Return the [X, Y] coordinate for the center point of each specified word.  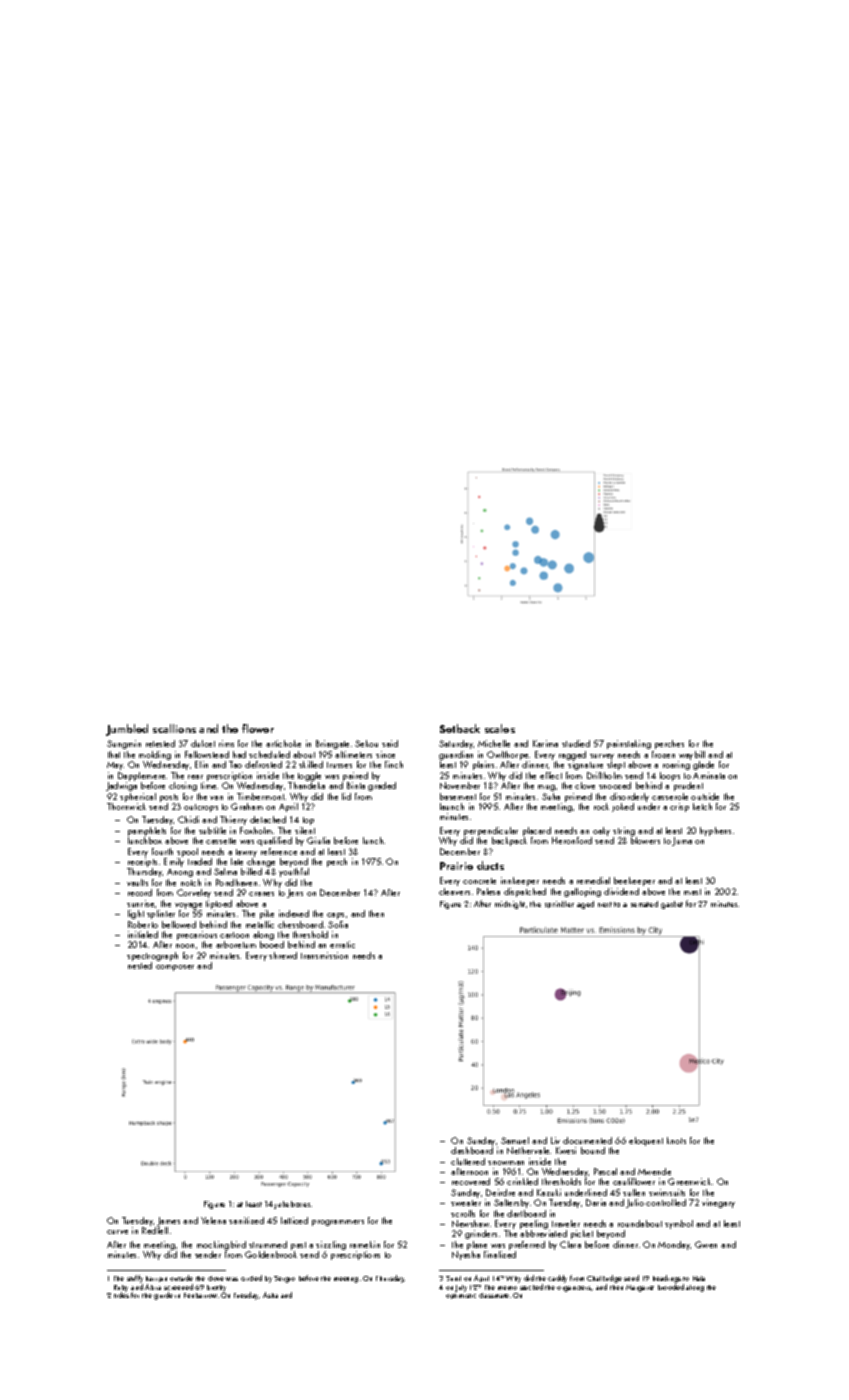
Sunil [453, 1278]
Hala [699, 1278]
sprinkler [559, 904]
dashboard [472, 1150]
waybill [692, 755]
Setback [460, 728]
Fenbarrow [200, 1295]
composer [175, 968]
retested [160, 743]
